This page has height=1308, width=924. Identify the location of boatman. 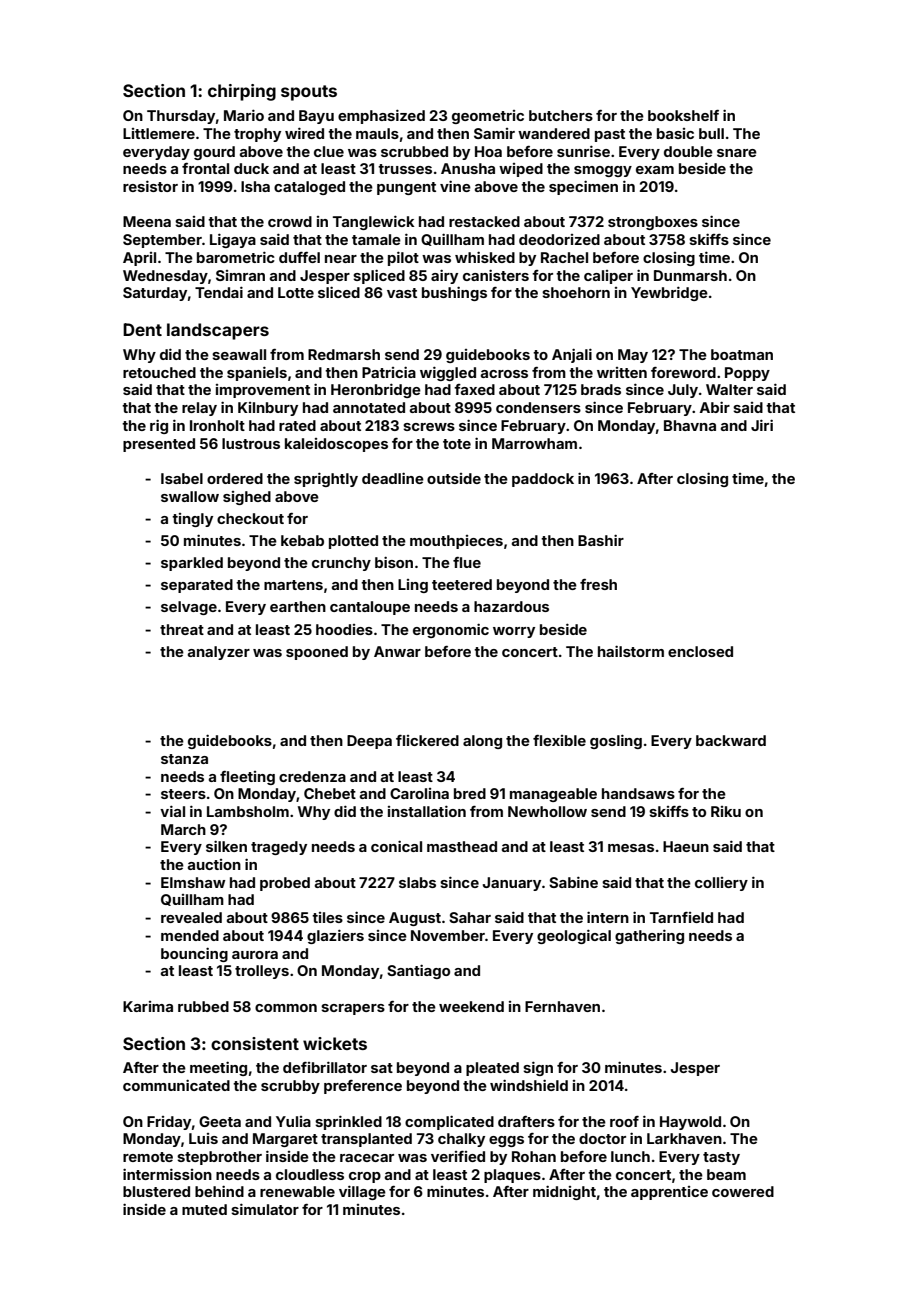
(742, 354).
